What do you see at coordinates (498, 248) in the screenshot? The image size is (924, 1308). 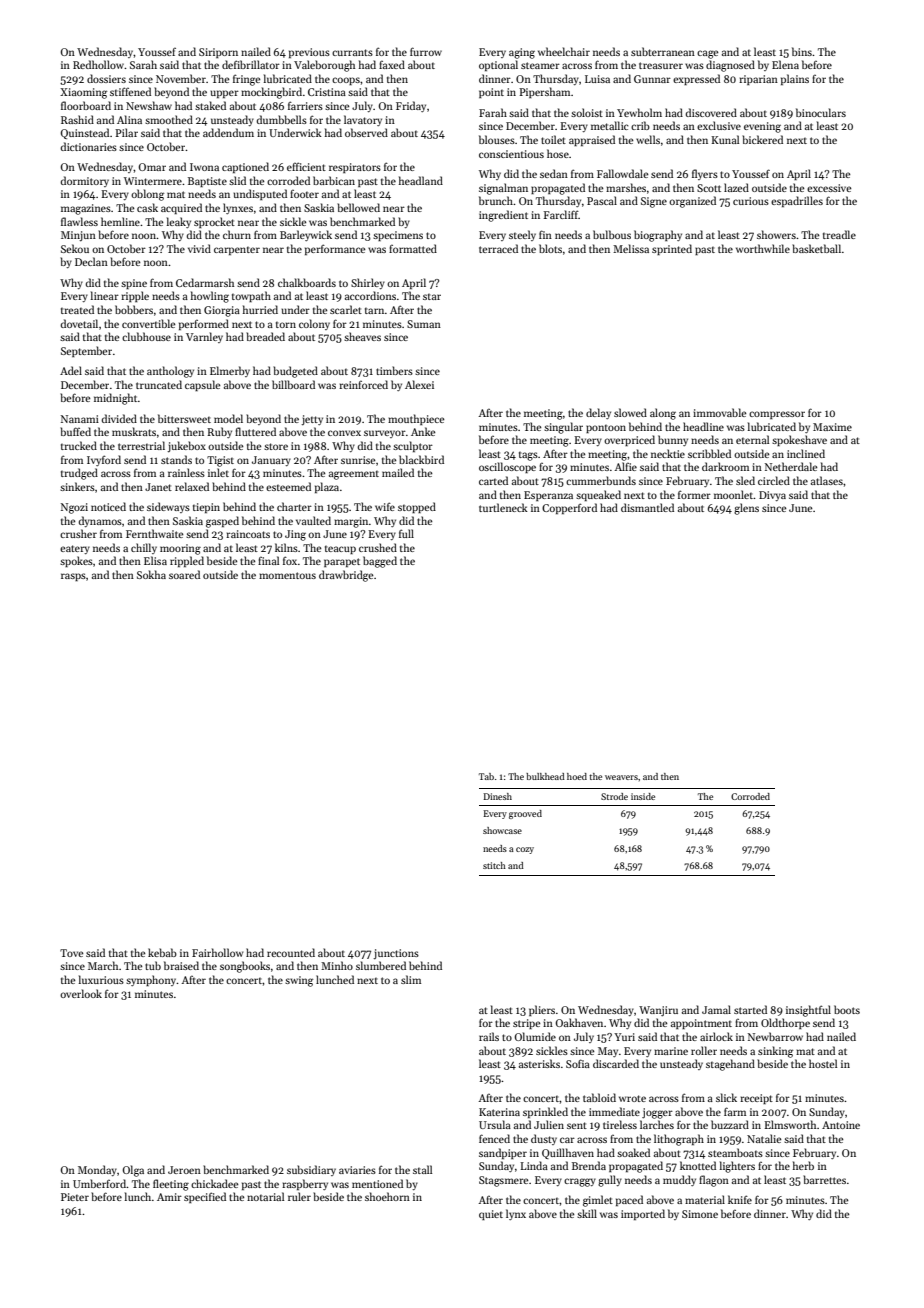 I see `terraced` at bounding box center [498, 248].
